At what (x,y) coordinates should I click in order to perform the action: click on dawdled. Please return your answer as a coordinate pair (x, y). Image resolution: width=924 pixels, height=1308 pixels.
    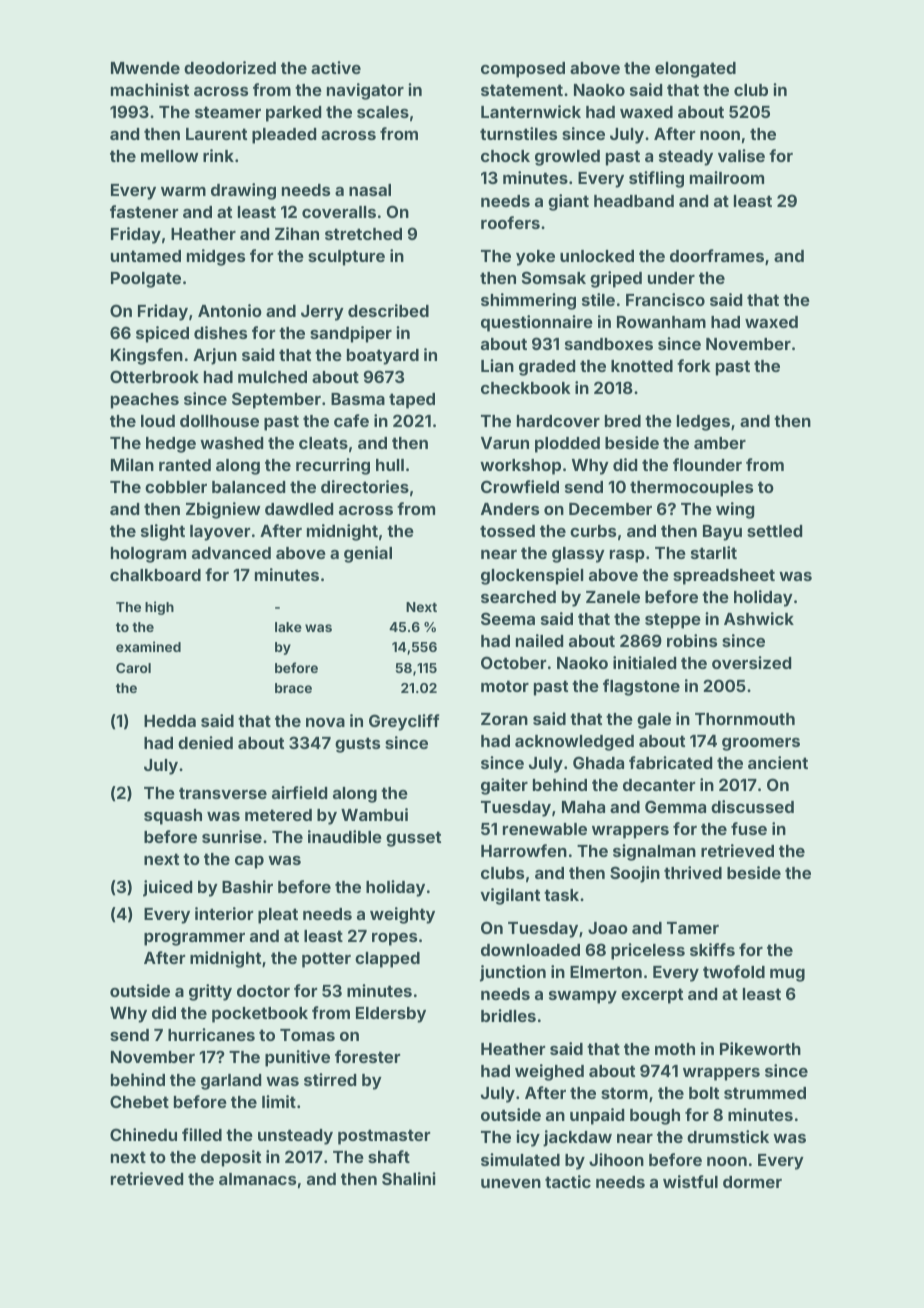
    Looking at the image, I should click on (299, 509).
